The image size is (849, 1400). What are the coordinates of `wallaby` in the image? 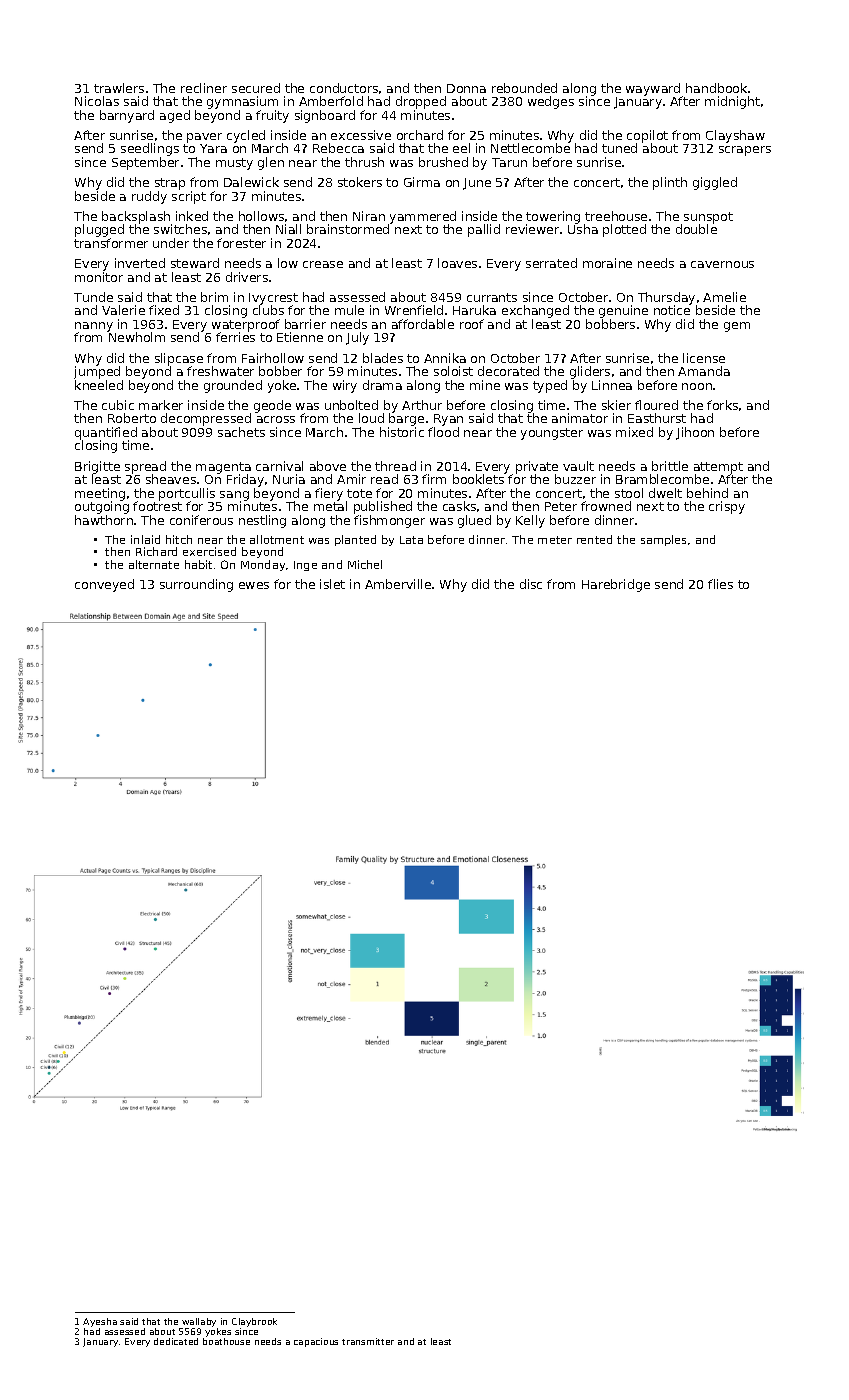 It's located at (199, 1322).
